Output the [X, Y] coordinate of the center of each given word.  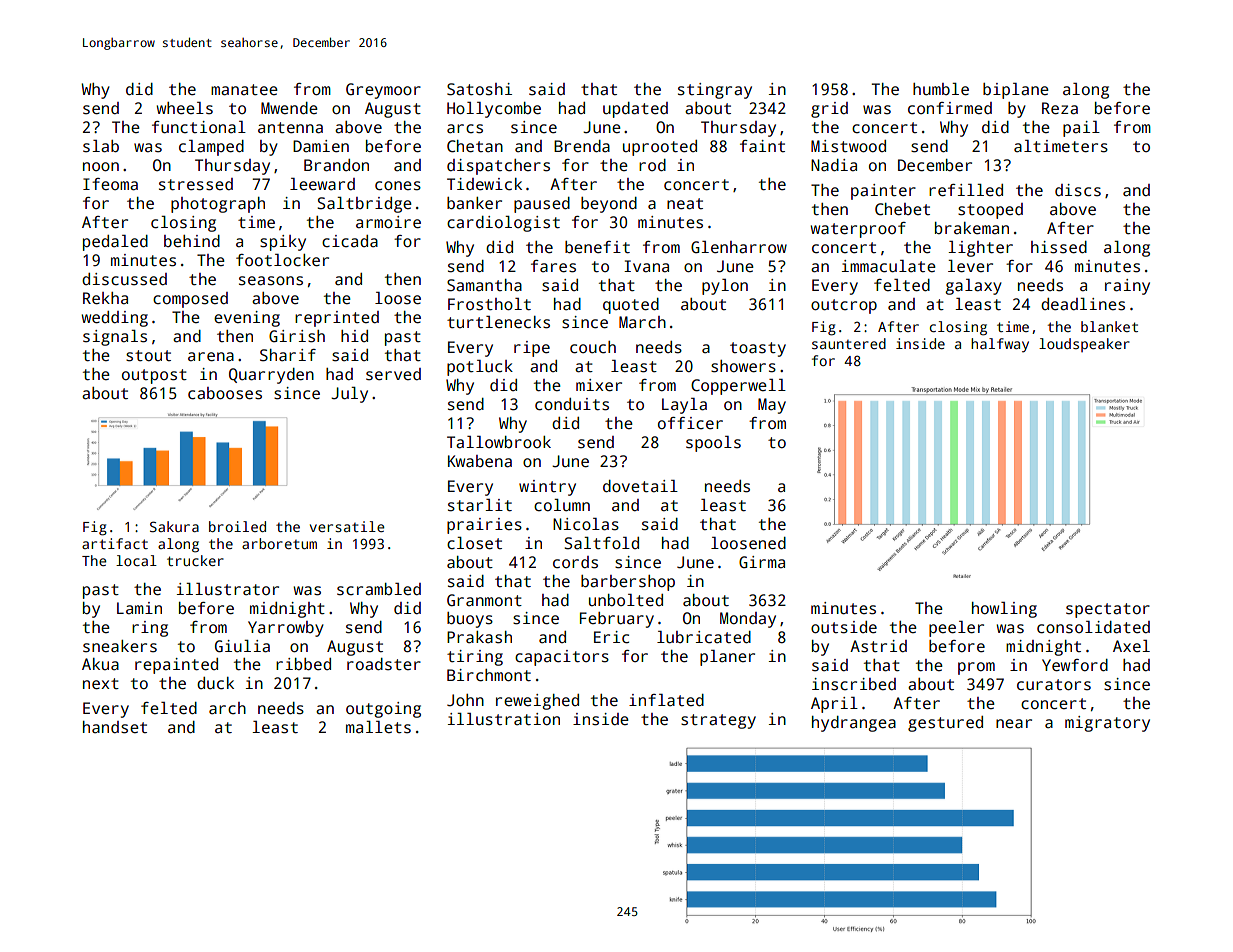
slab [101, 146]
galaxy [973, 287]
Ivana [646, 266]
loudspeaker [1084, 345]
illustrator [228, 589]
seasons [271, 281]
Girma [762, 562]
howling [1004, 610]
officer [690, 423]
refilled [966, 190]
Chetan [475, 146]
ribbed [303, 664]
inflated [666, 700]
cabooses [225, 393]
